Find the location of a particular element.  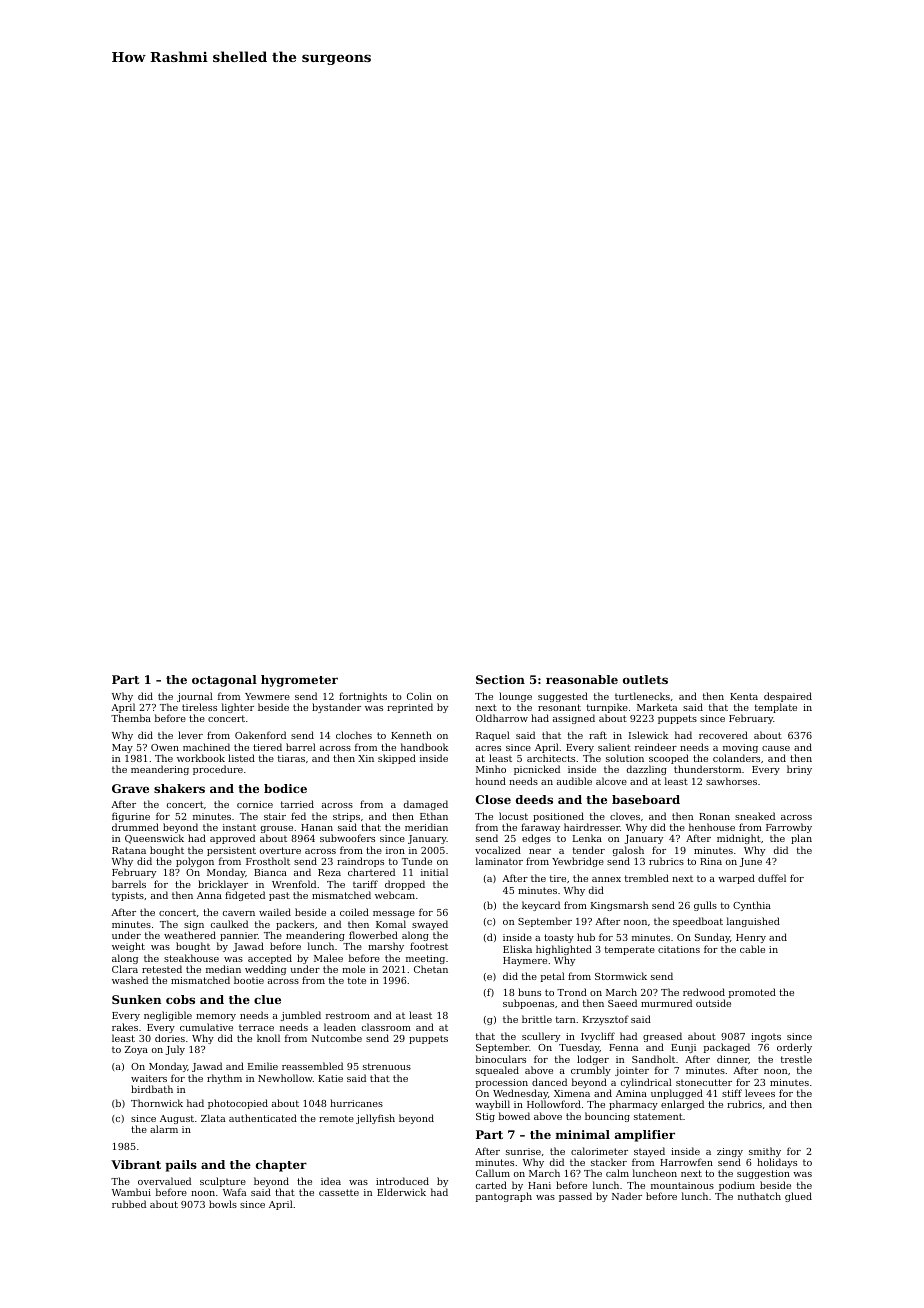

bystander is located at coordinates (336, 708).
